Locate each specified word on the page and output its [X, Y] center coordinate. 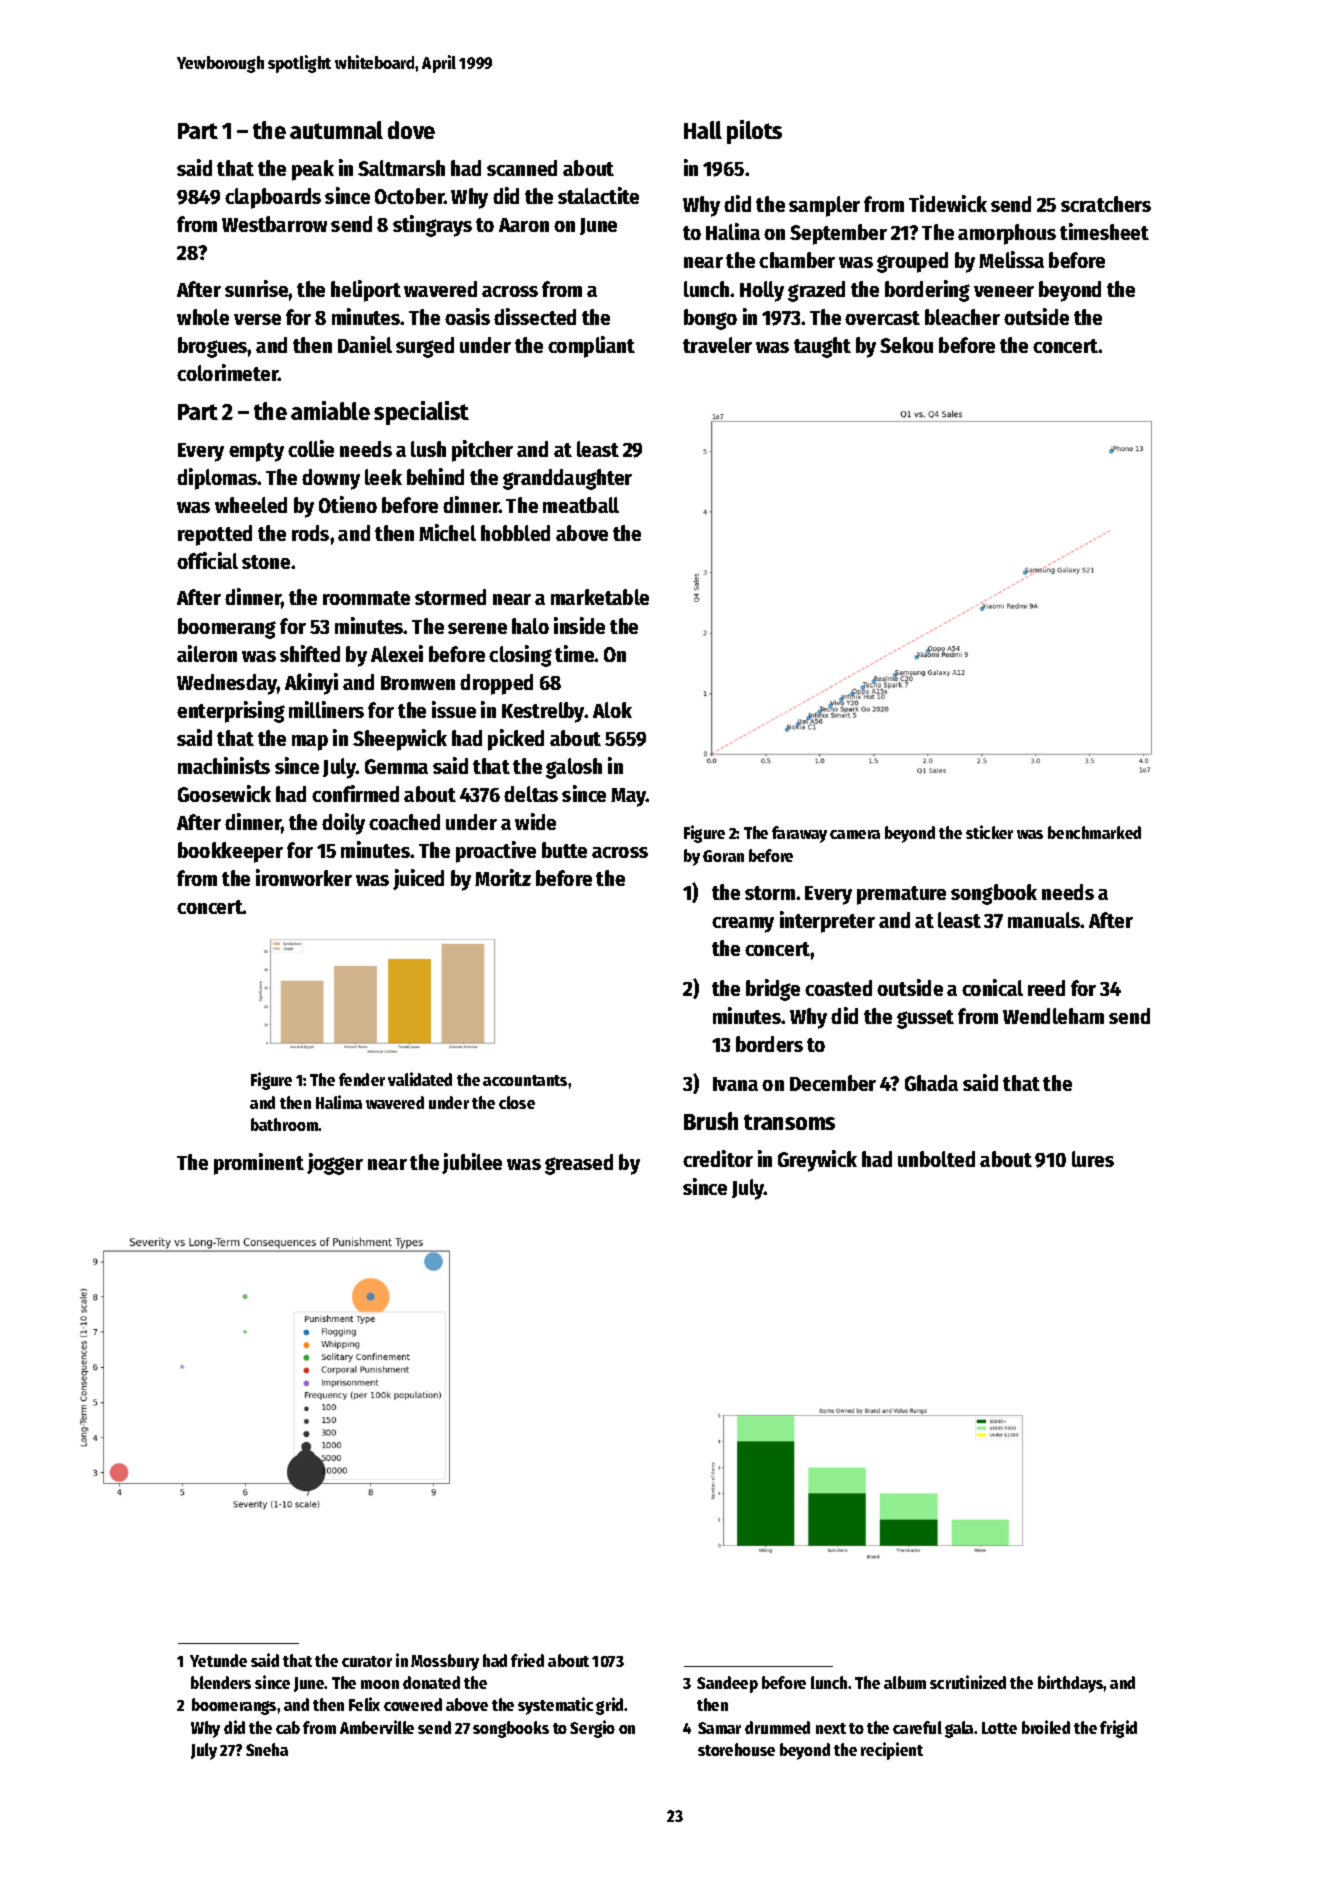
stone [266, 562]
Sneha [267, 1749]
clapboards [273, 198]
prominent [259, 1164]
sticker [989, 832]
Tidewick [948, 203]
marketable [600, 597]
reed [1046, 988]
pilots [754, 132]
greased [579, 1164]
